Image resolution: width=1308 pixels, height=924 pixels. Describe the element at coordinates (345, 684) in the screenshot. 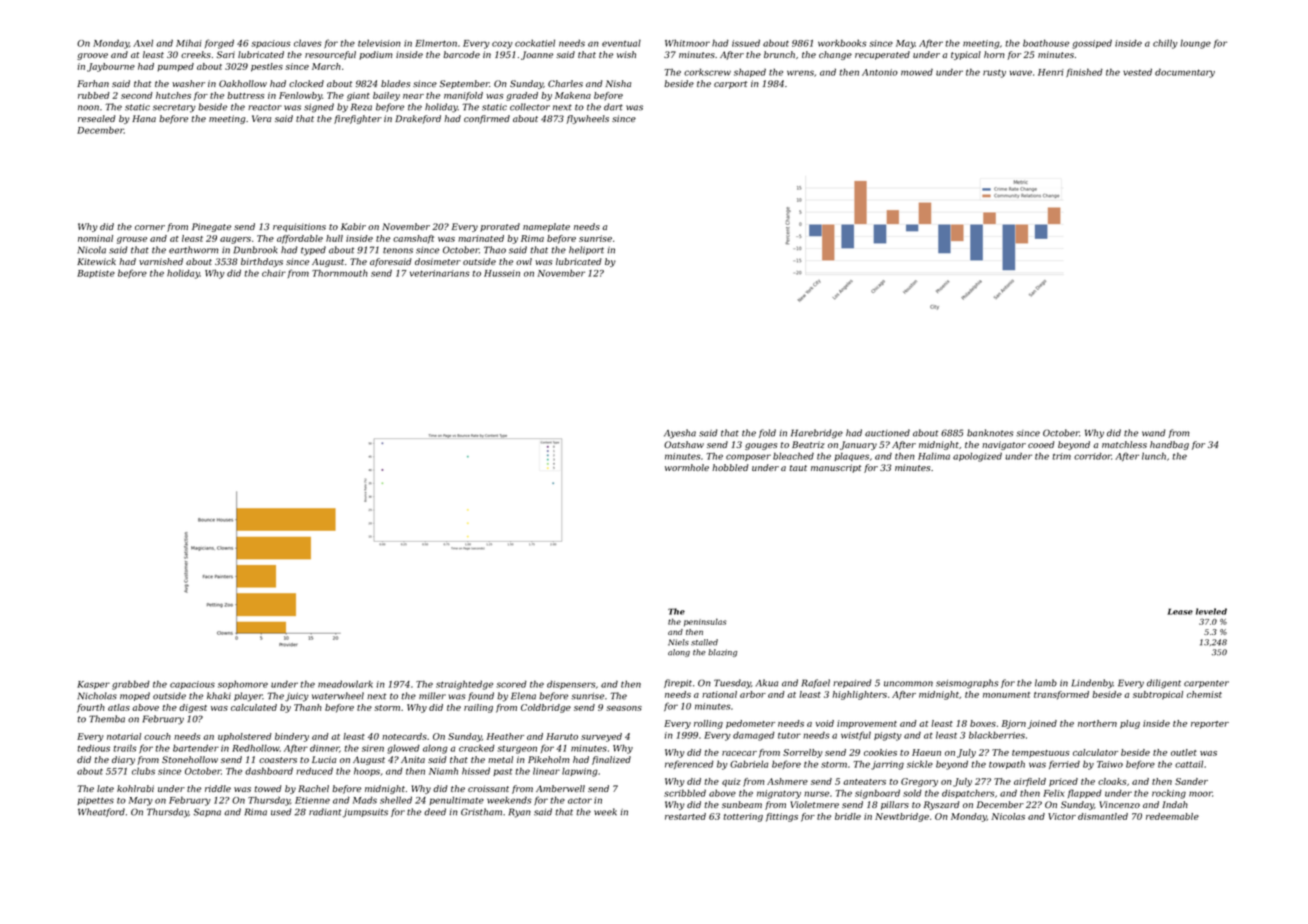

I see `meadowlark` at that location.
